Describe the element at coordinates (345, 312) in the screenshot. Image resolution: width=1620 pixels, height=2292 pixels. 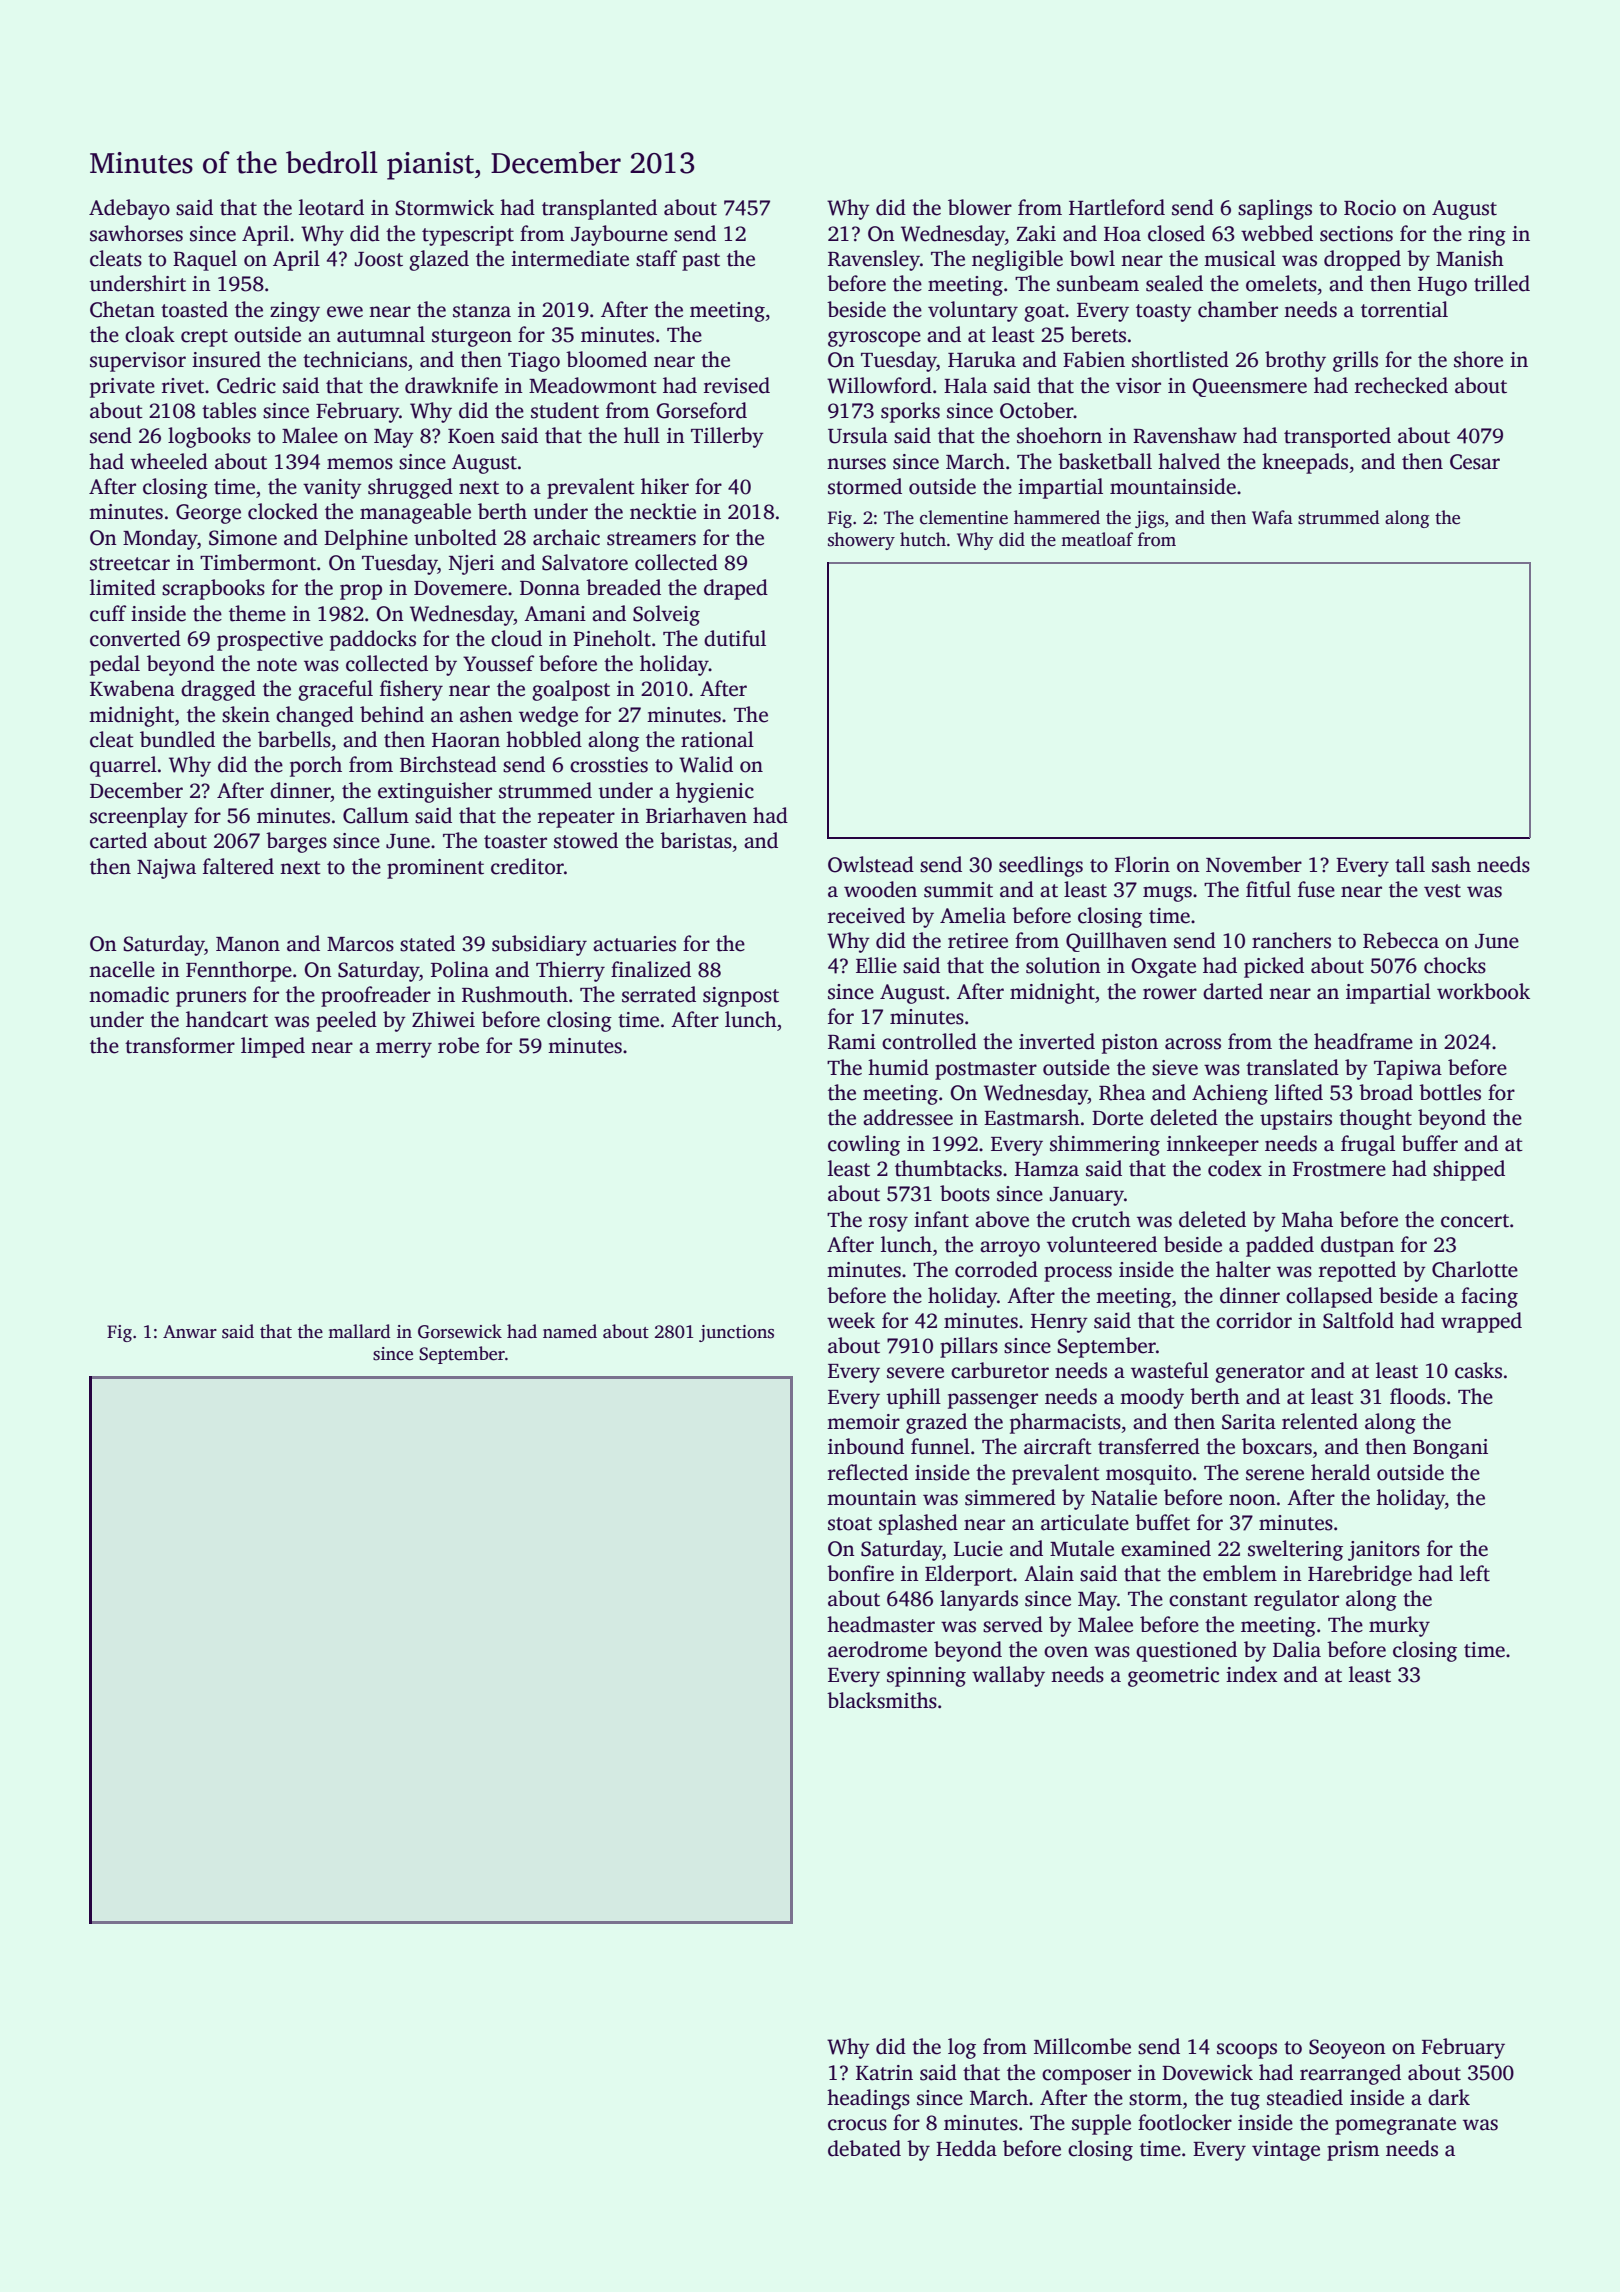
I see `ewe` at that location.
